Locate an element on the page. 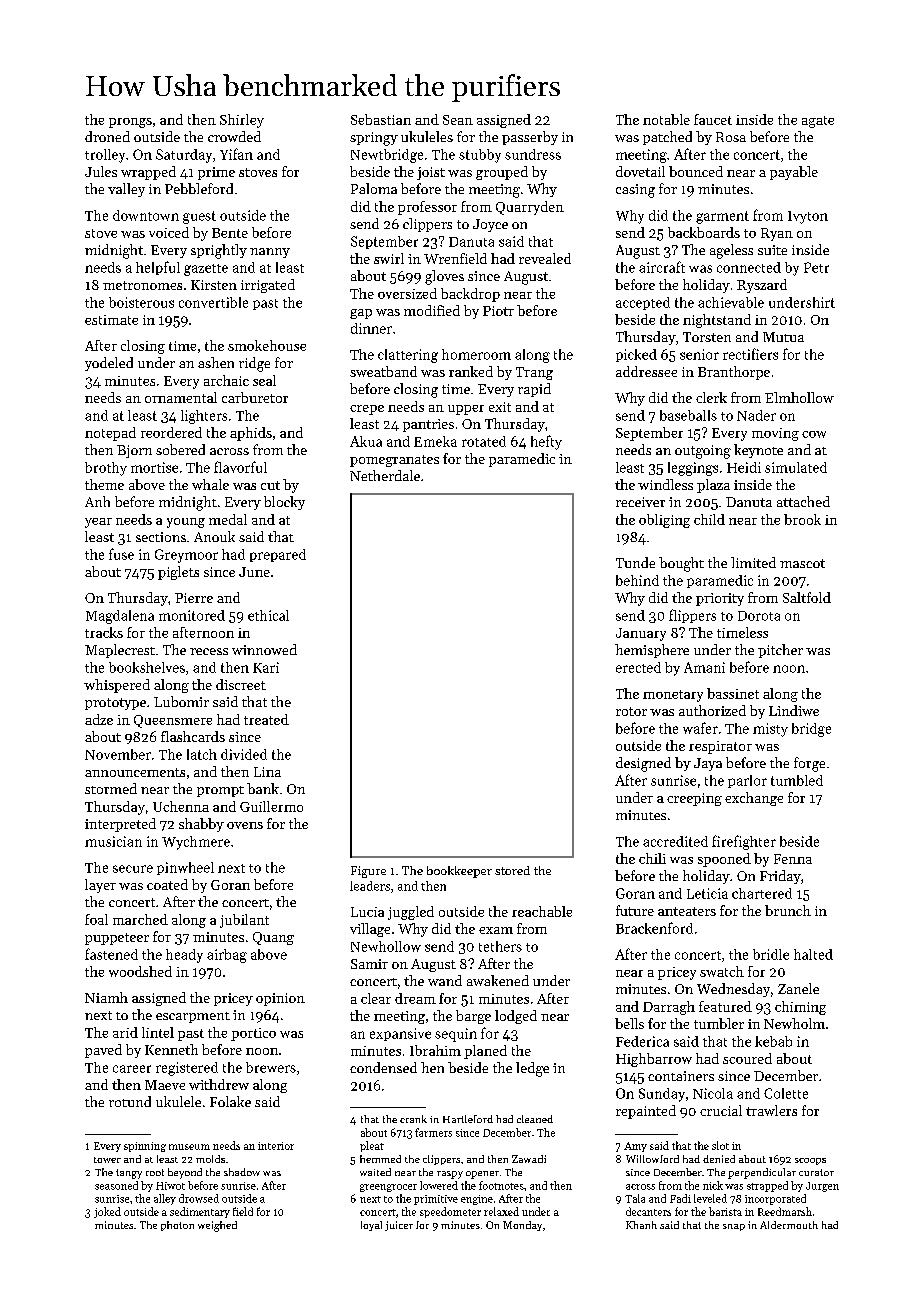 Image resolution: width=924 pixels, height=1308 pixels. weighed is located at coordinates (217, 1226).
